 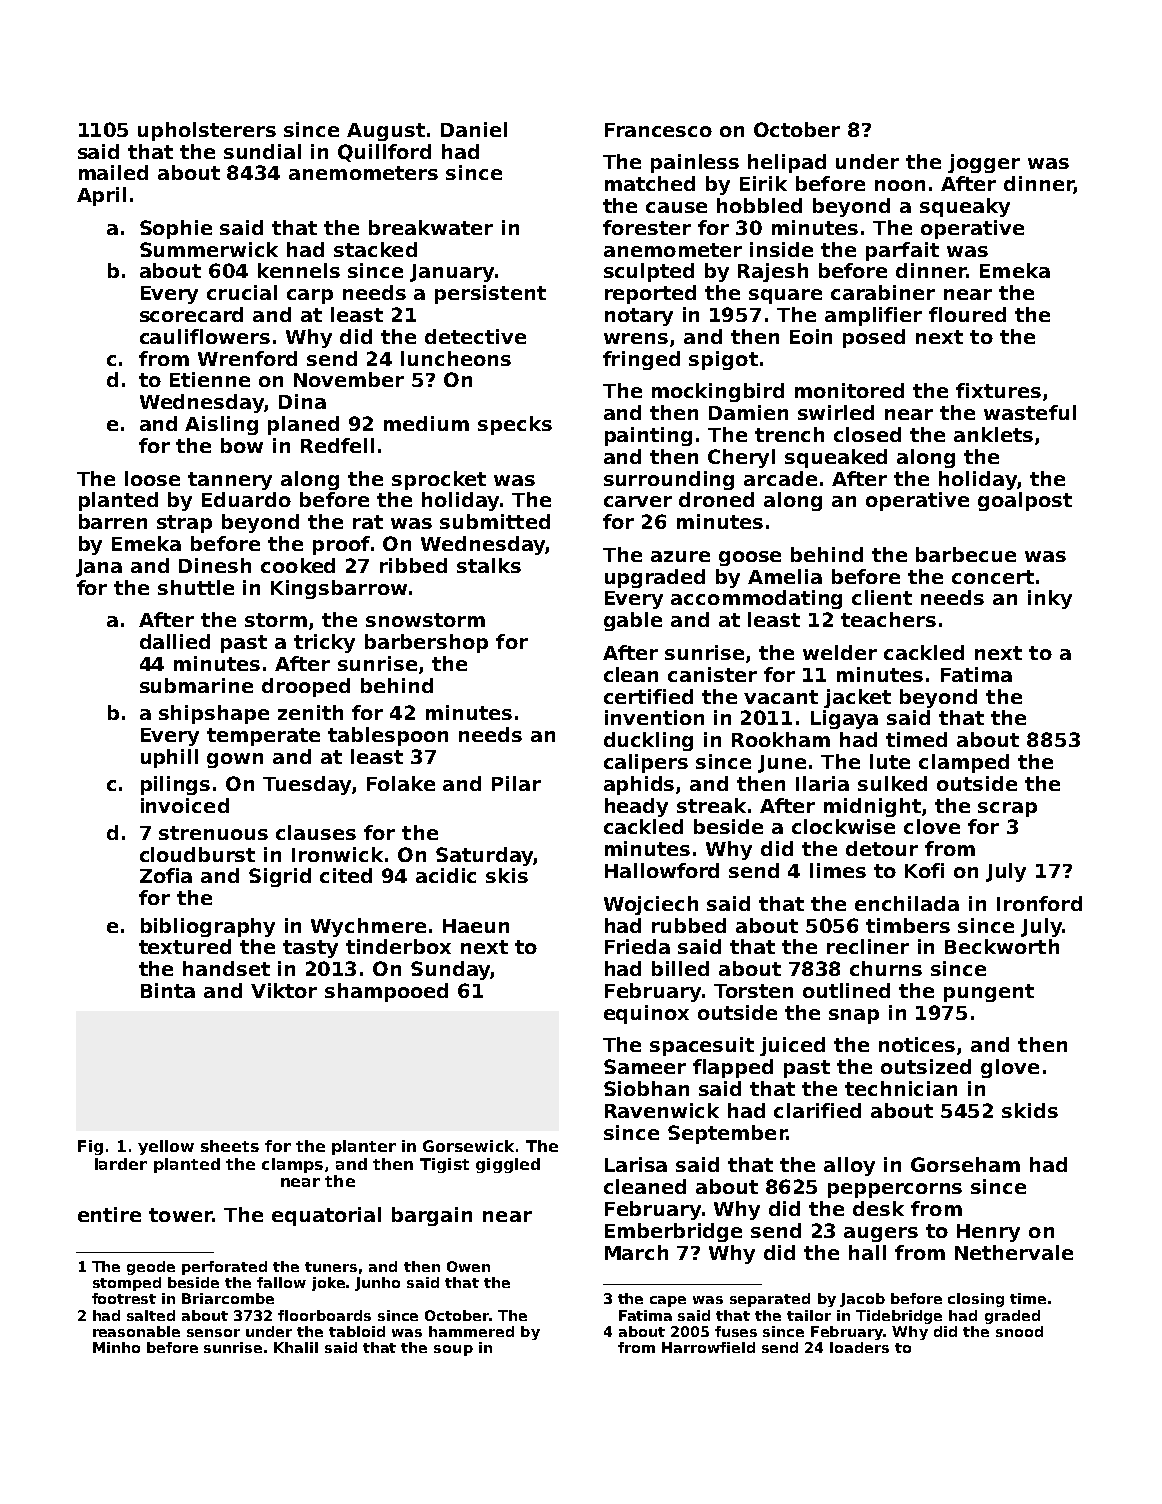 What do you see at coordinates (474, 129) in the page?
I see `Daniel` at bounding box center [474, 129].
